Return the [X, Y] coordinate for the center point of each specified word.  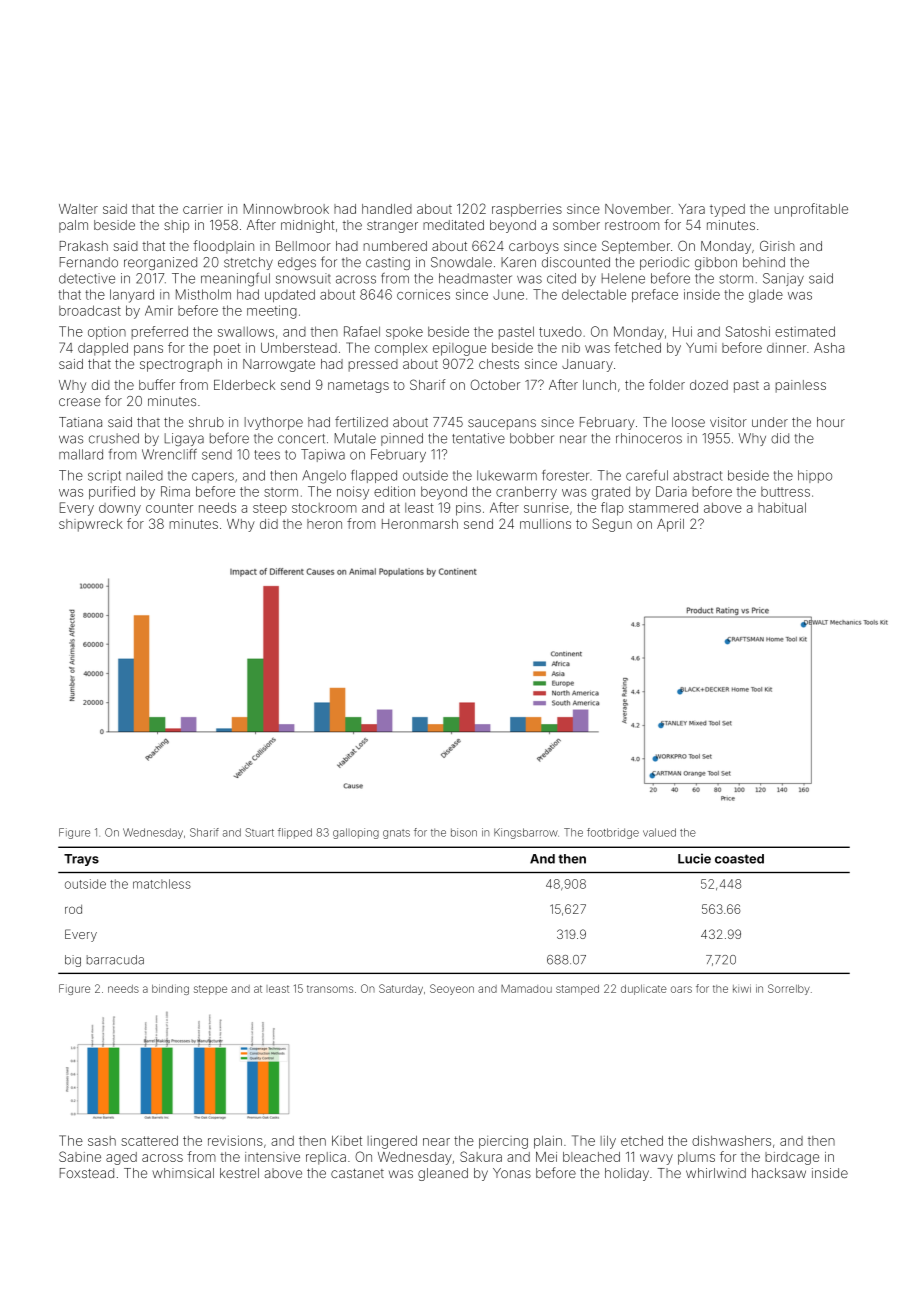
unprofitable [811, 210]
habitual [782, 507]
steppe [210, 990]
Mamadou [526, 989]
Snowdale [461, 262]
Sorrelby [789, 989]
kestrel [239, 1173]
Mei [546, 1157]
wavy [656, 1159]
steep [270, 509]
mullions [545, 524]
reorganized [160, 263]
